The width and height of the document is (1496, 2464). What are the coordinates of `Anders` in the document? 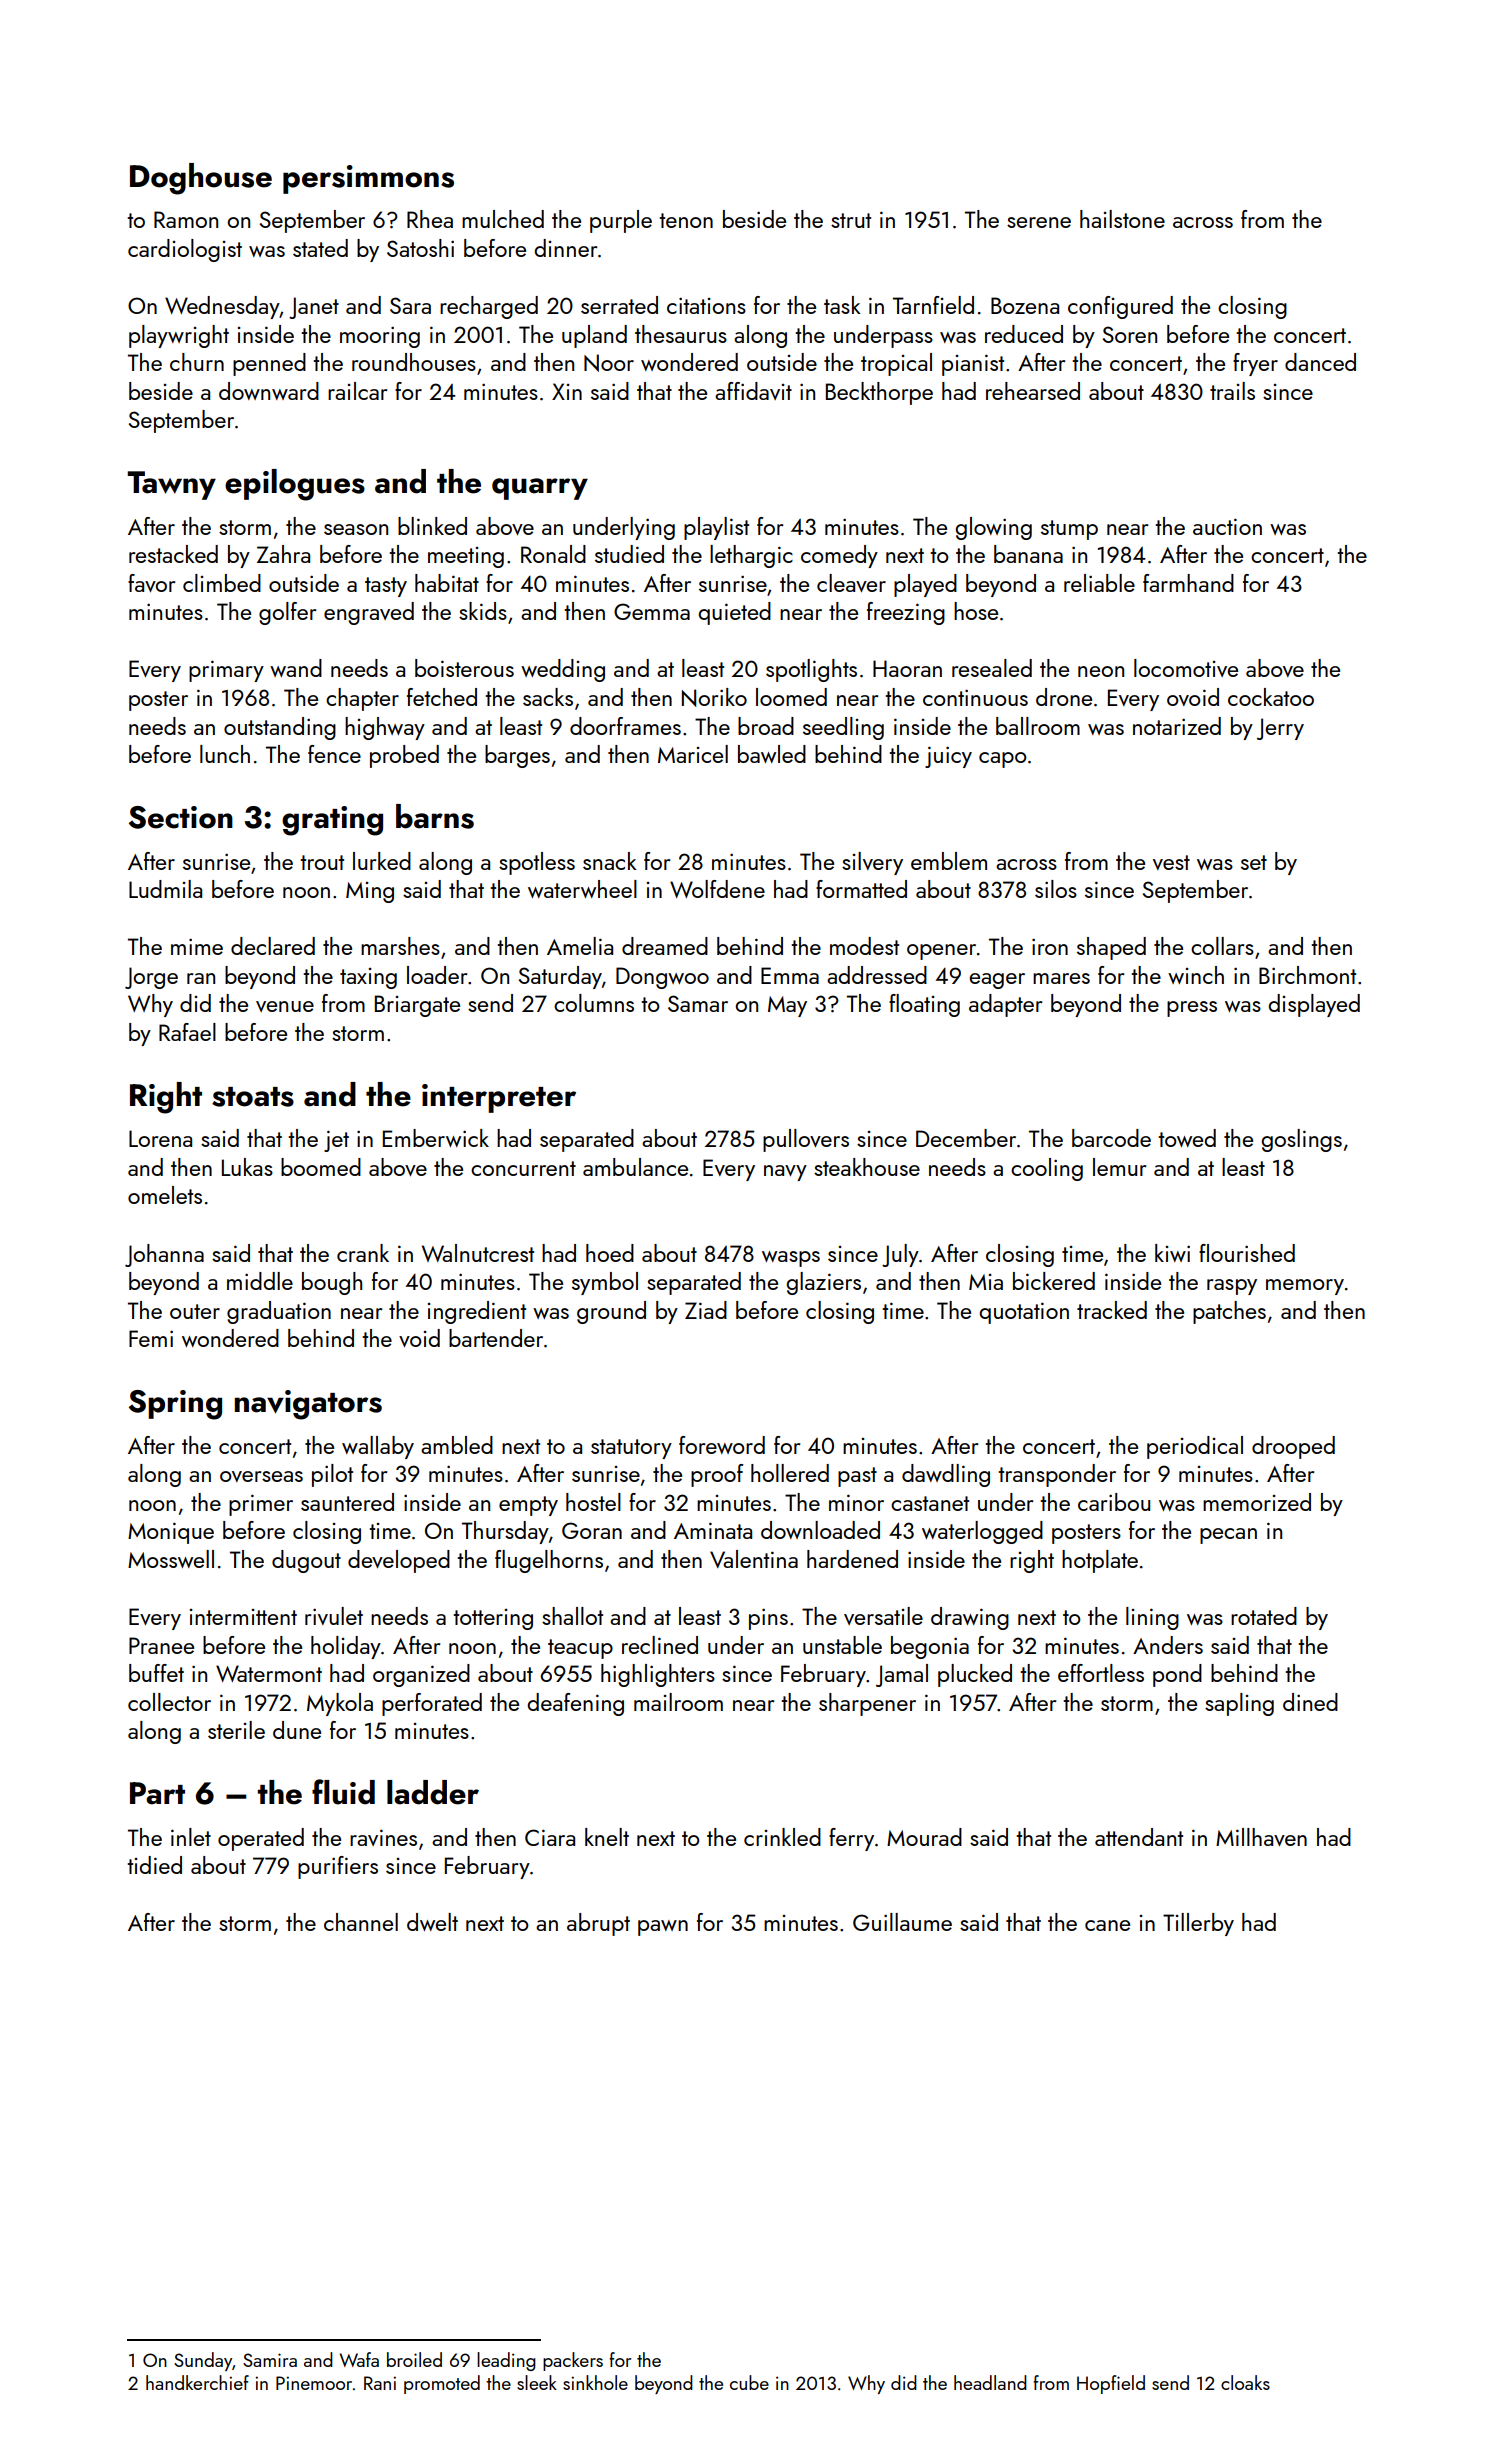 It's located at (1168, 1645).
